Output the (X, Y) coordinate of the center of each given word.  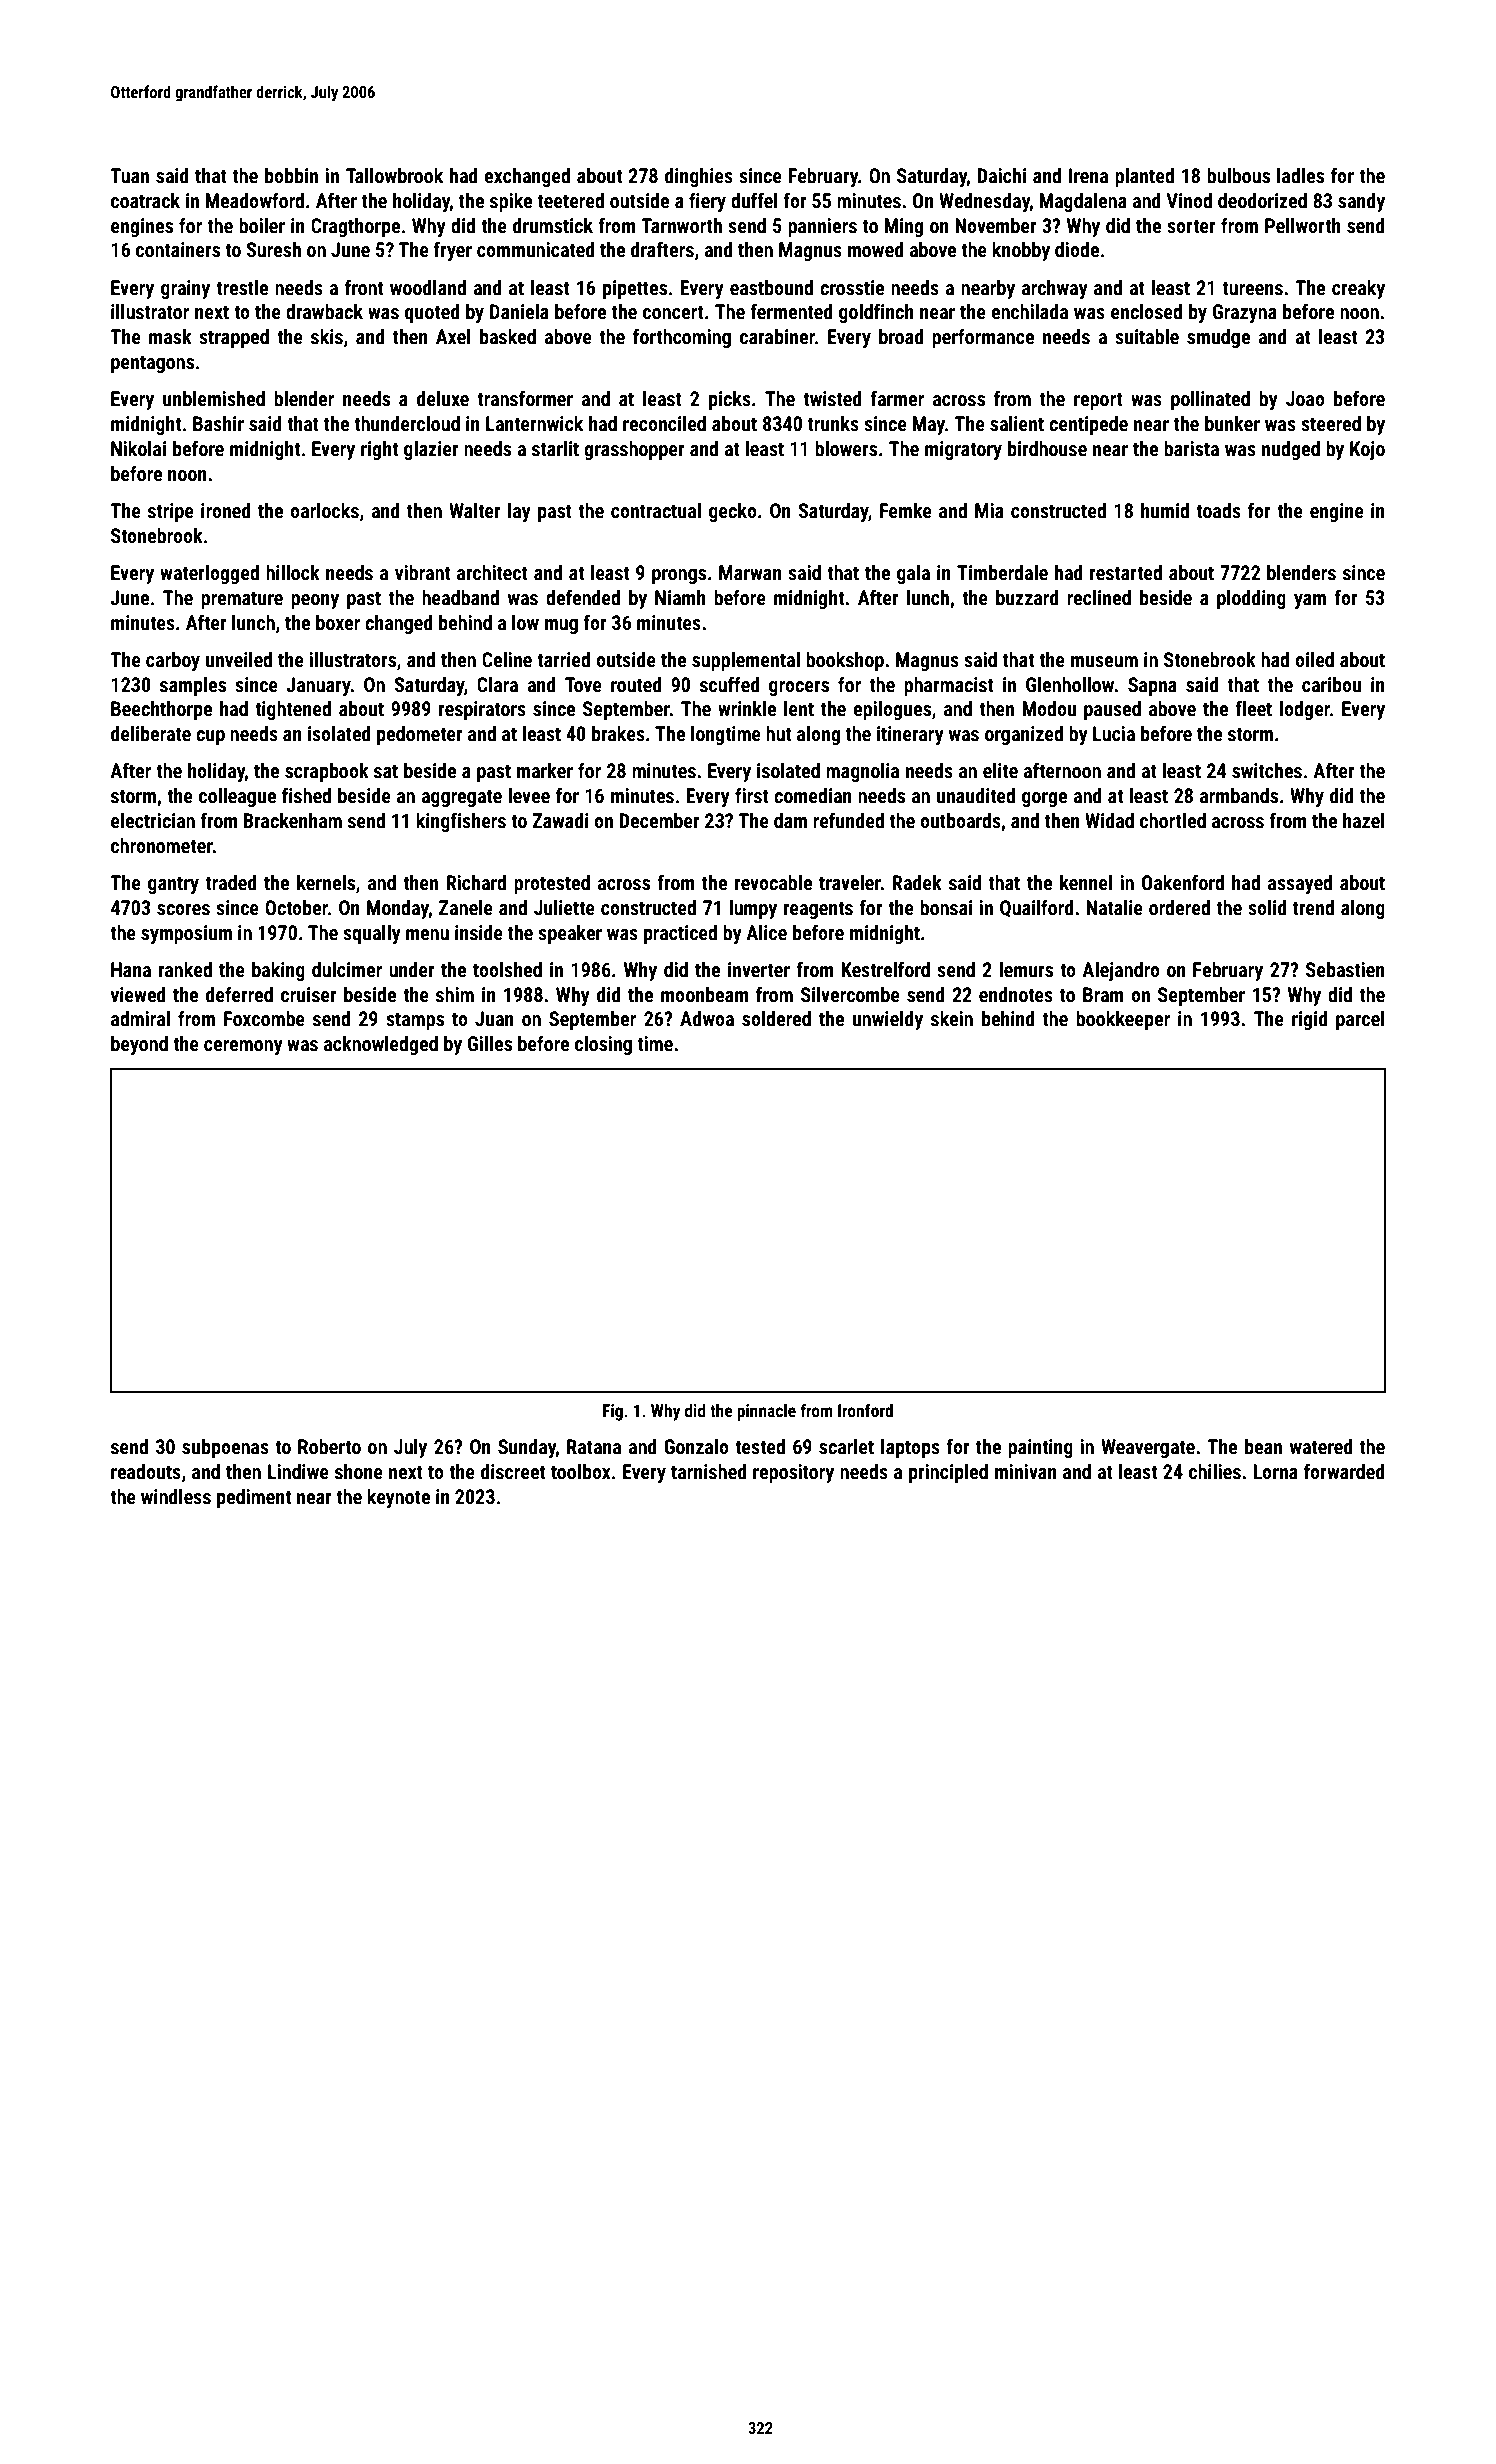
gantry (173, 885)
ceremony (243, 1047)
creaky (1358, 289)
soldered (776, 1018)
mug (561, 626)
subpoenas (225, 1448)
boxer (338, 622)
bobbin (291, 175)
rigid (1310, 1020)
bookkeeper (1123, 1020)
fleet (1253, 708)
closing (603, 1045)
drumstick (553, 225)
